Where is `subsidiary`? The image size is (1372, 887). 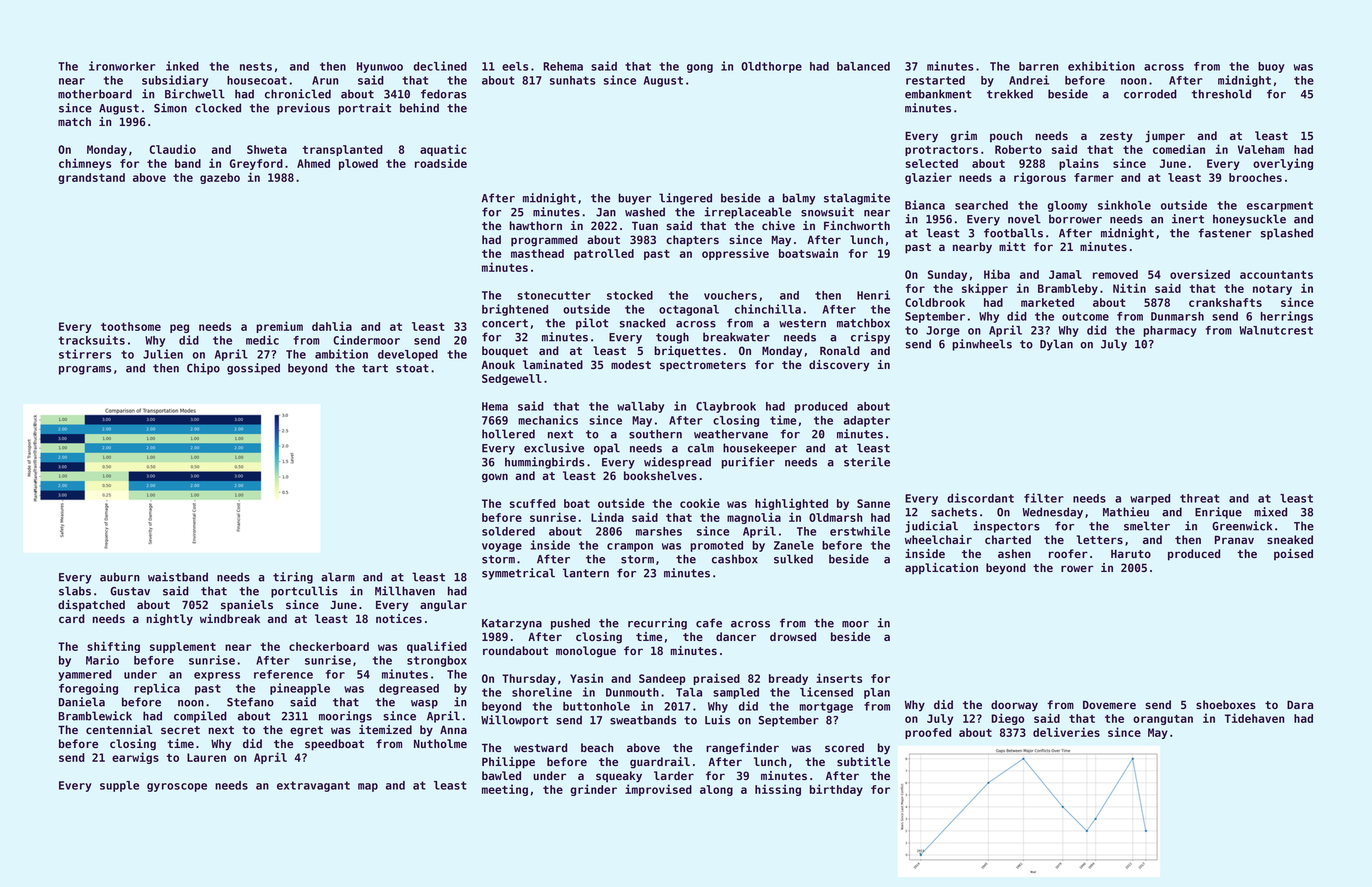
subsidiary is located at coordinates (175, 81).
